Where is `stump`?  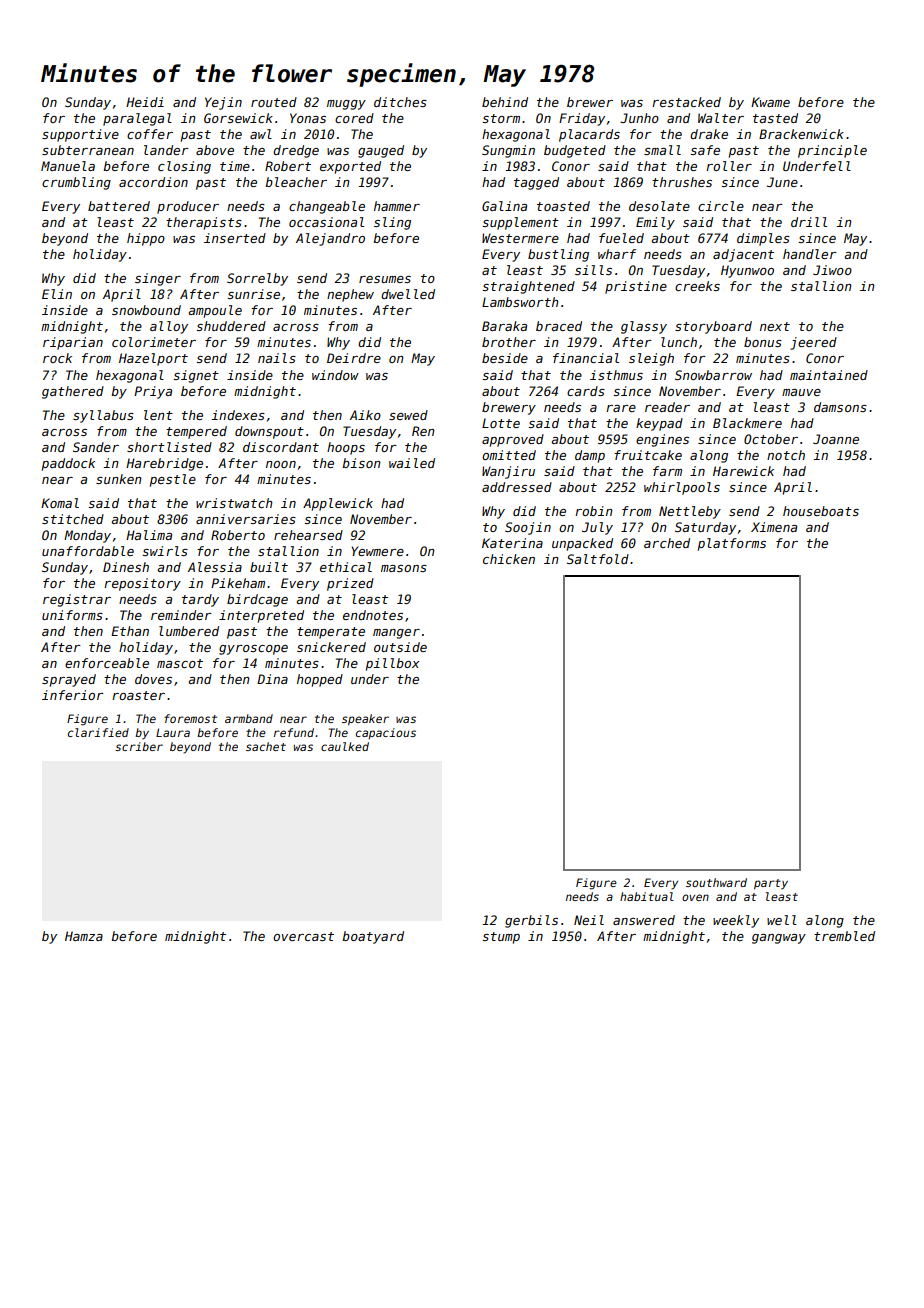
stump is located at coordinates (501, 938).
